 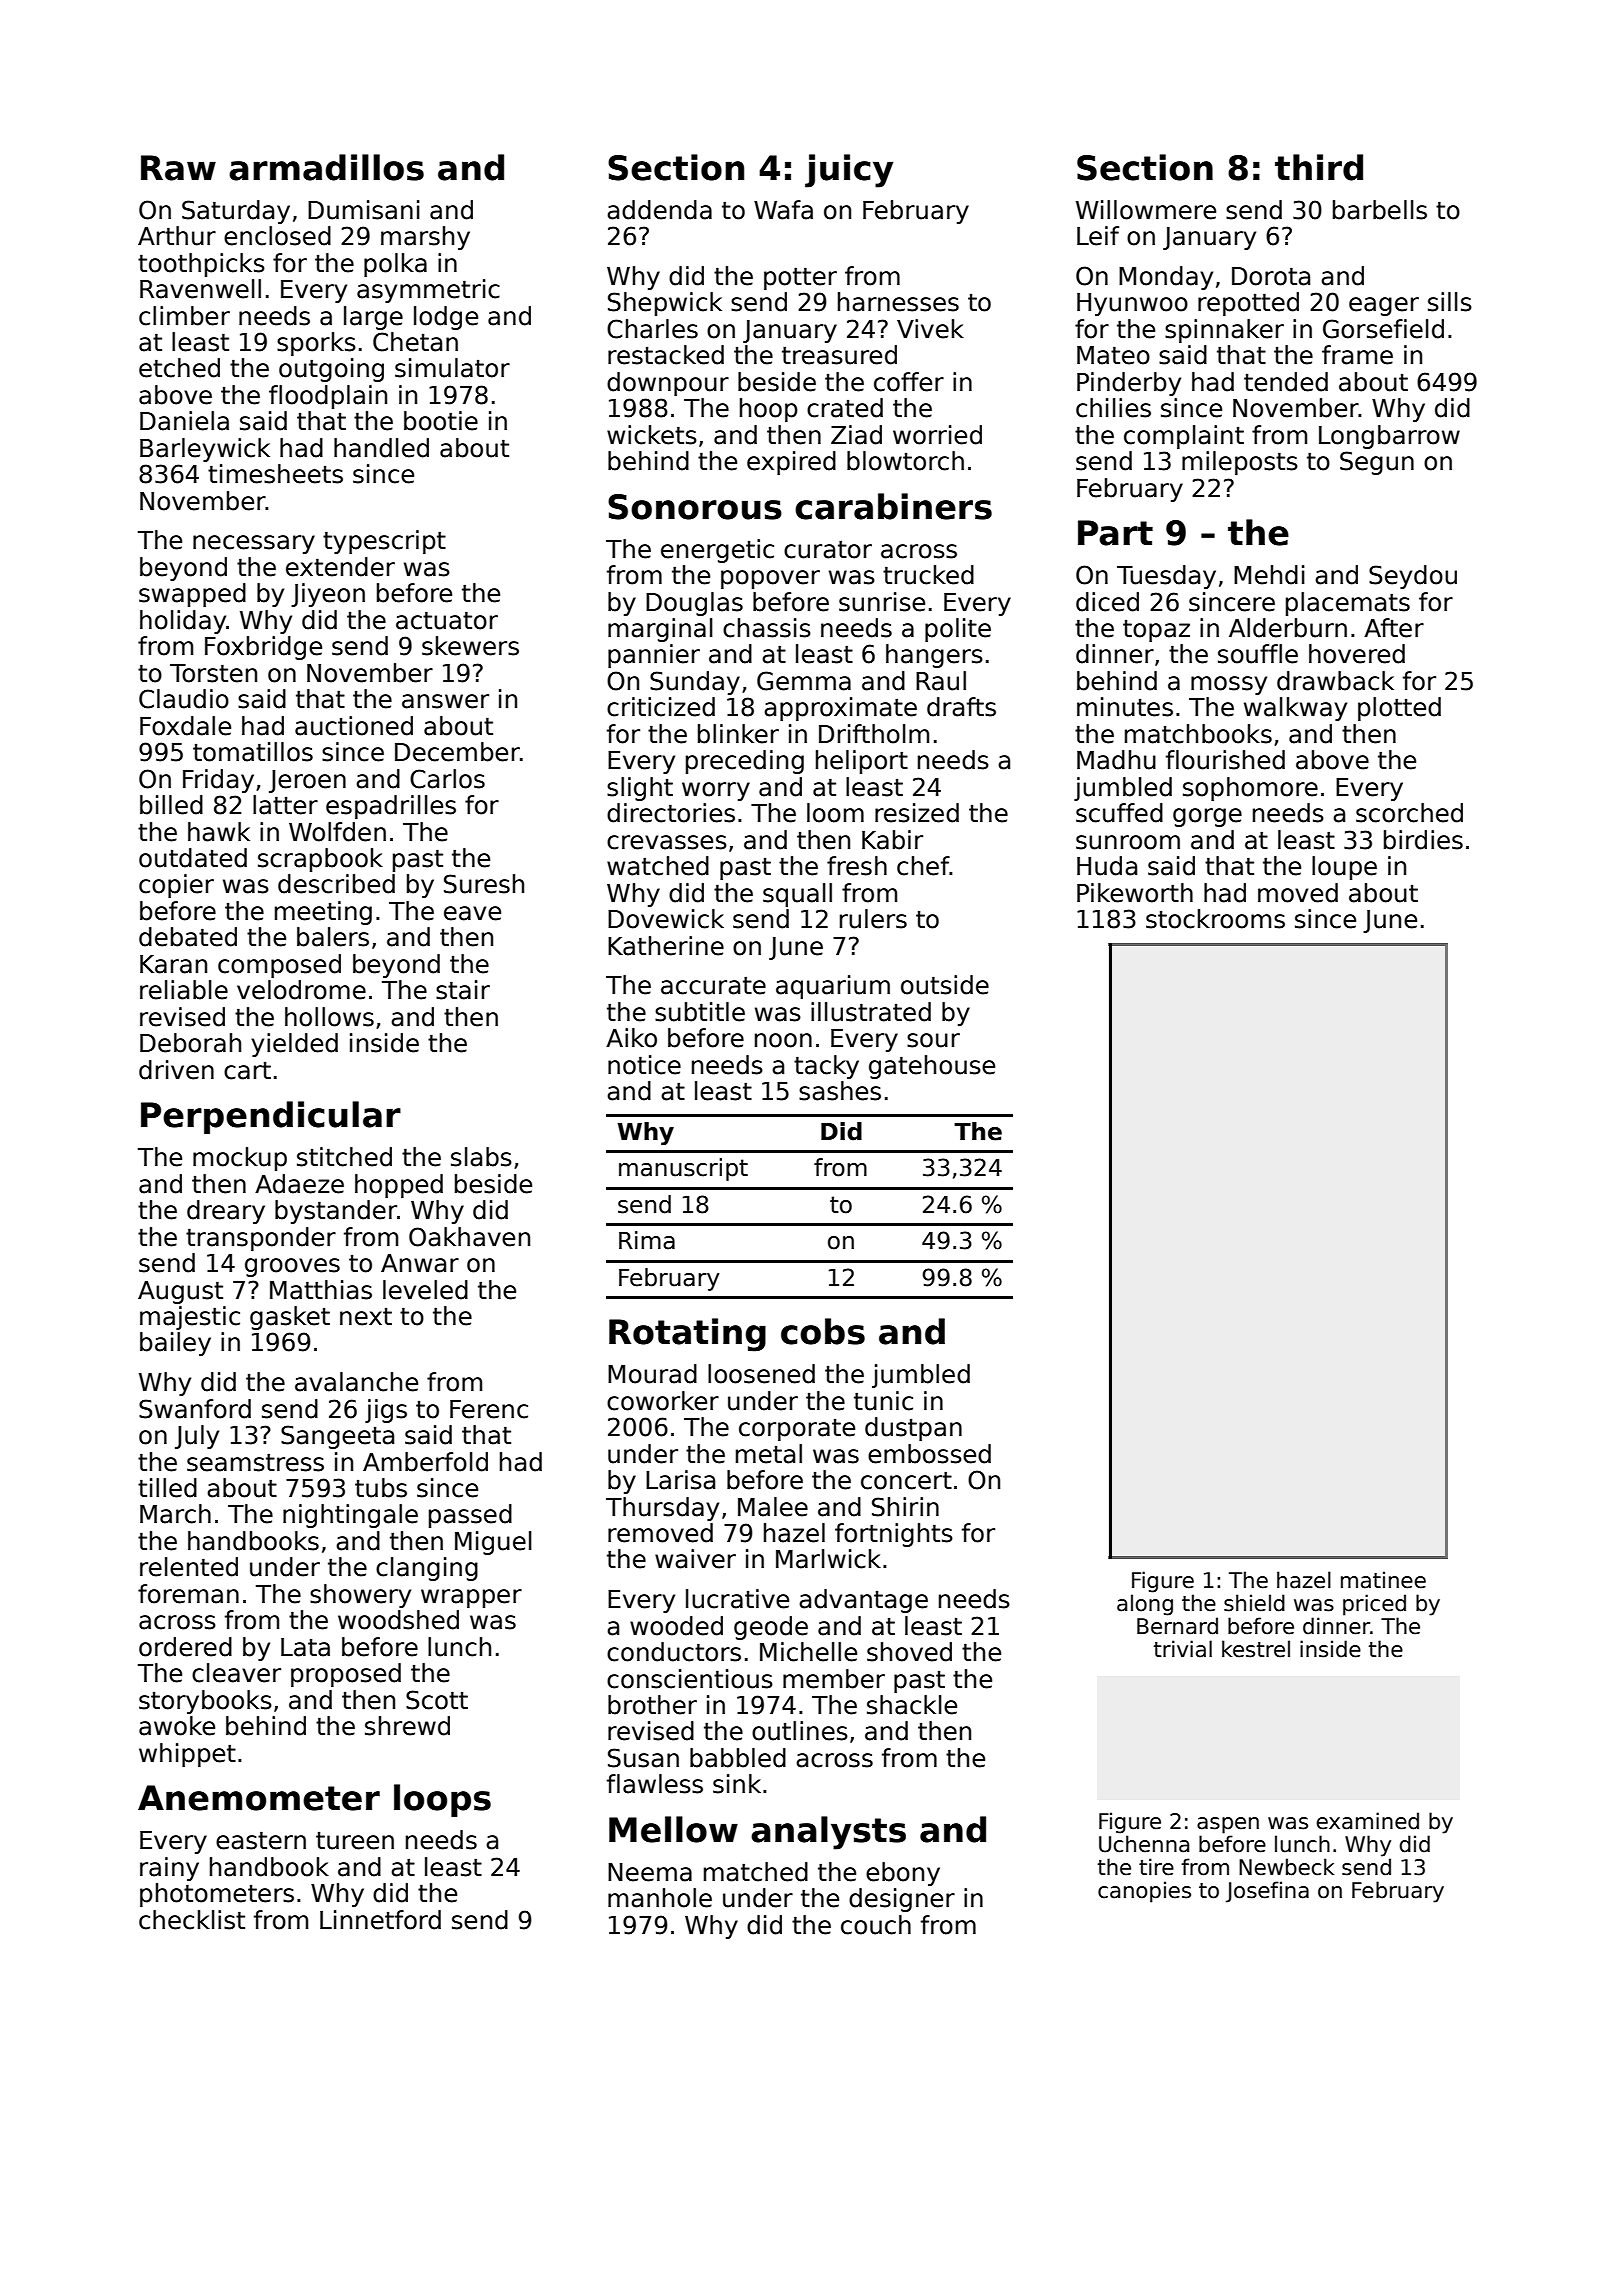 I want to click on checklist, so click(x=192, y=1920).
